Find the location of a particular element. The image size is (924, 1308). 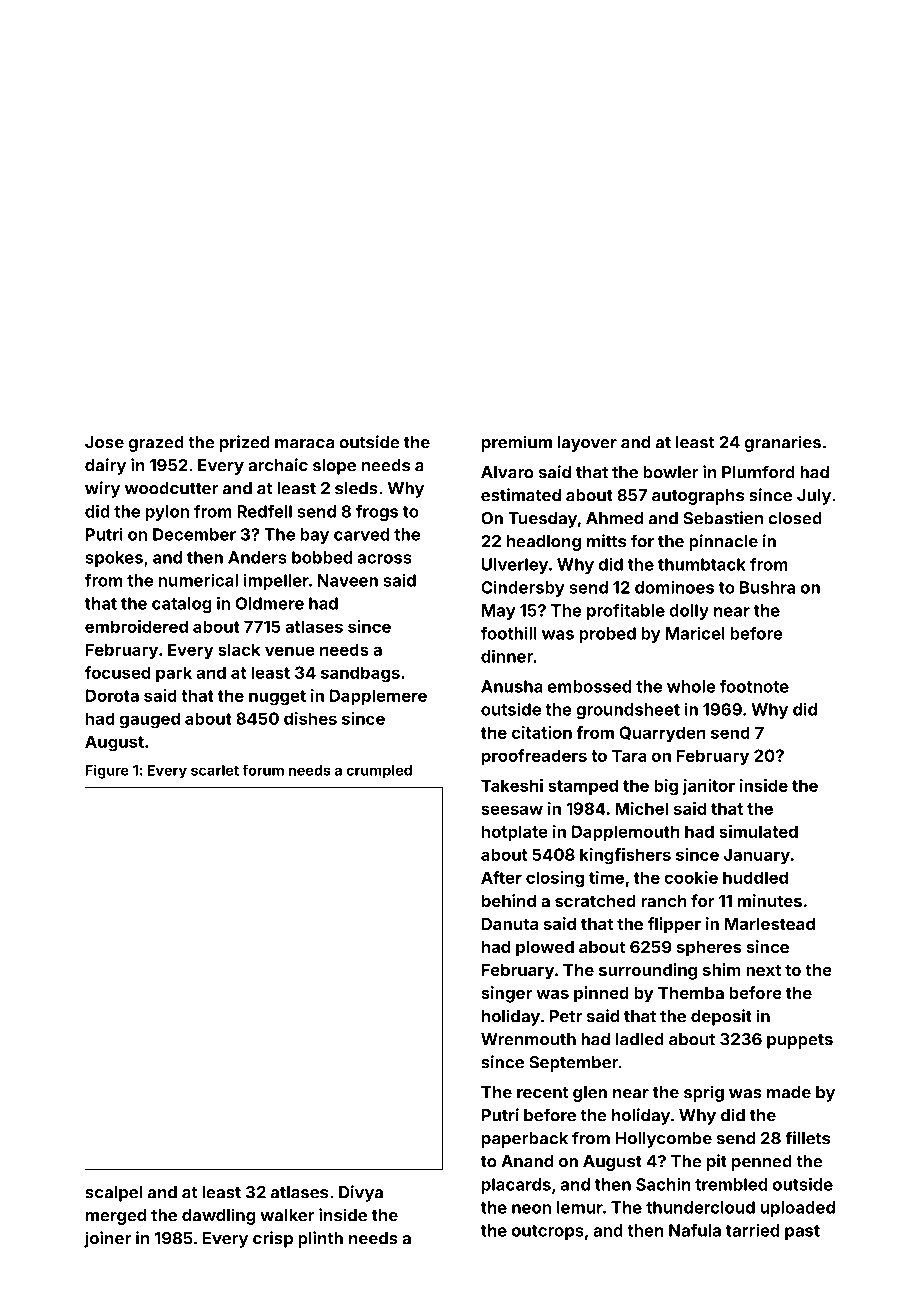

simulated is located at coordinates (758, 831).
